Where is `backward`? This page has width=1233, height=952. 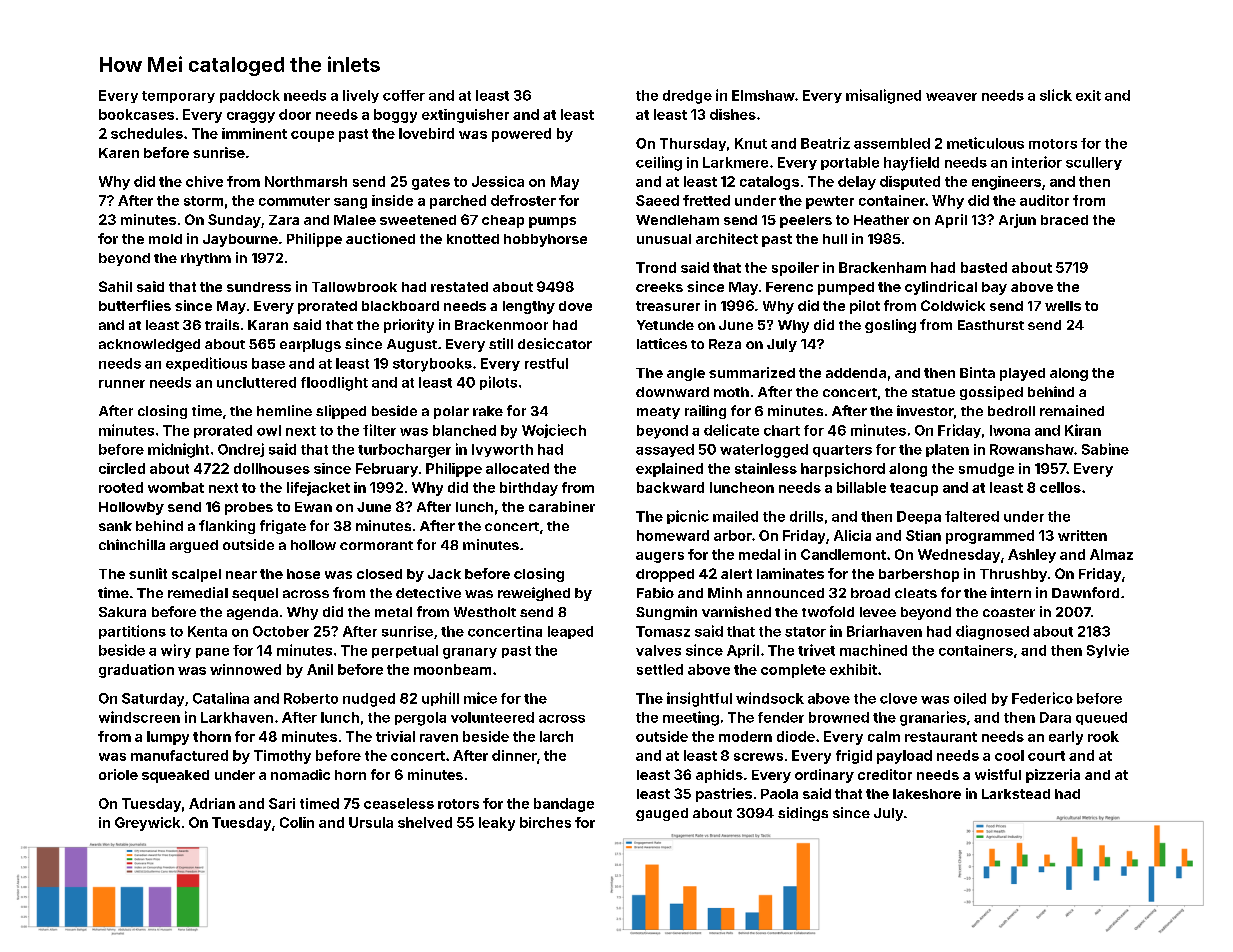
backward is located at coordinates (670, 487).
